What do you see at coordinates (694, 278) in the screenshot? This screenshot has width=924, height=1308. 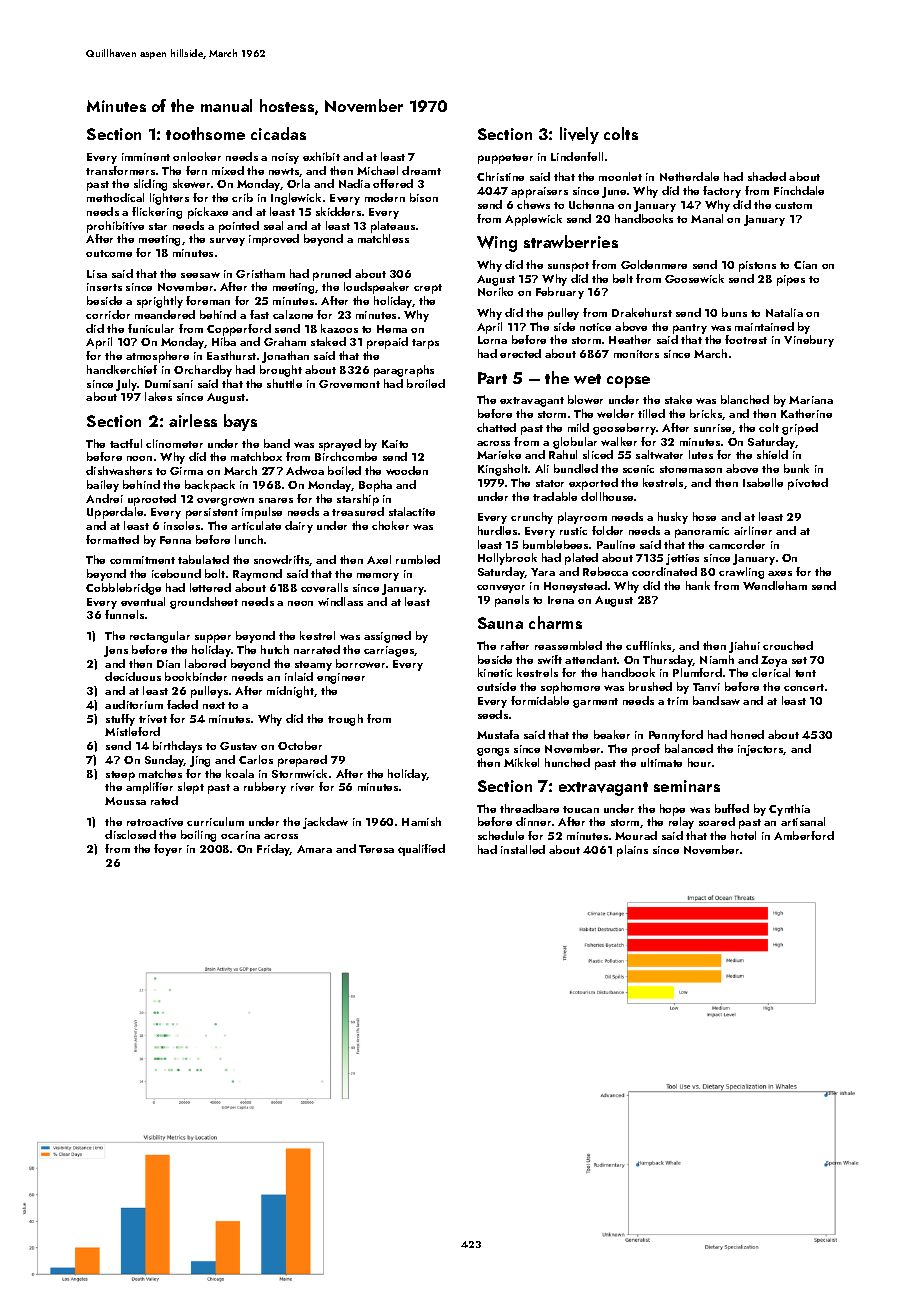 I see `Goosewick` at bounding box center [694, 278].
